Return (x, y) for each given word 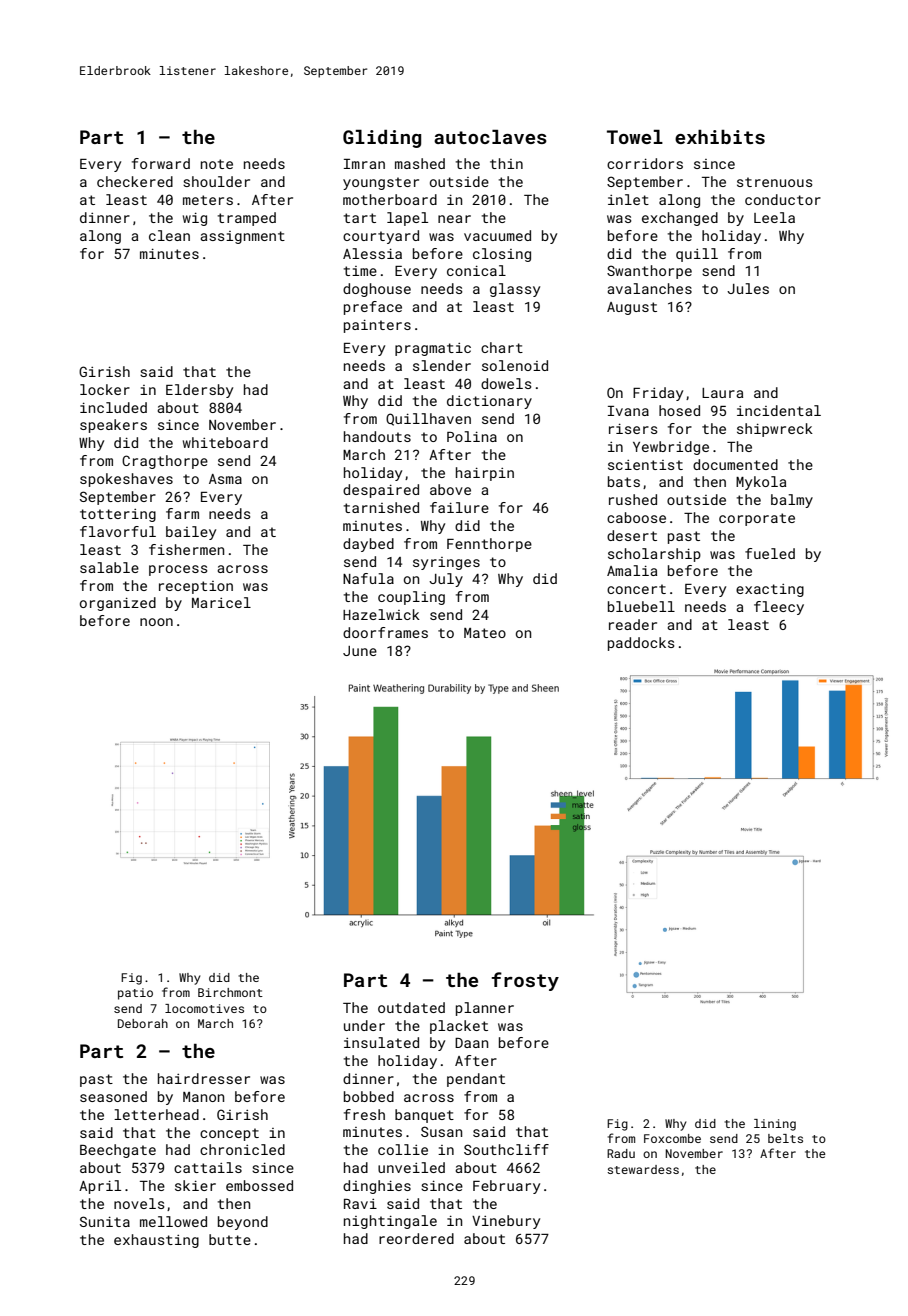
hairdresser (204, 1078)
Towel (635, 137)
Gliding (382, 139)
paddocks (641, 644)
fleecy (779, 608)
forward (161, 163)
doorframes (385, 632)
